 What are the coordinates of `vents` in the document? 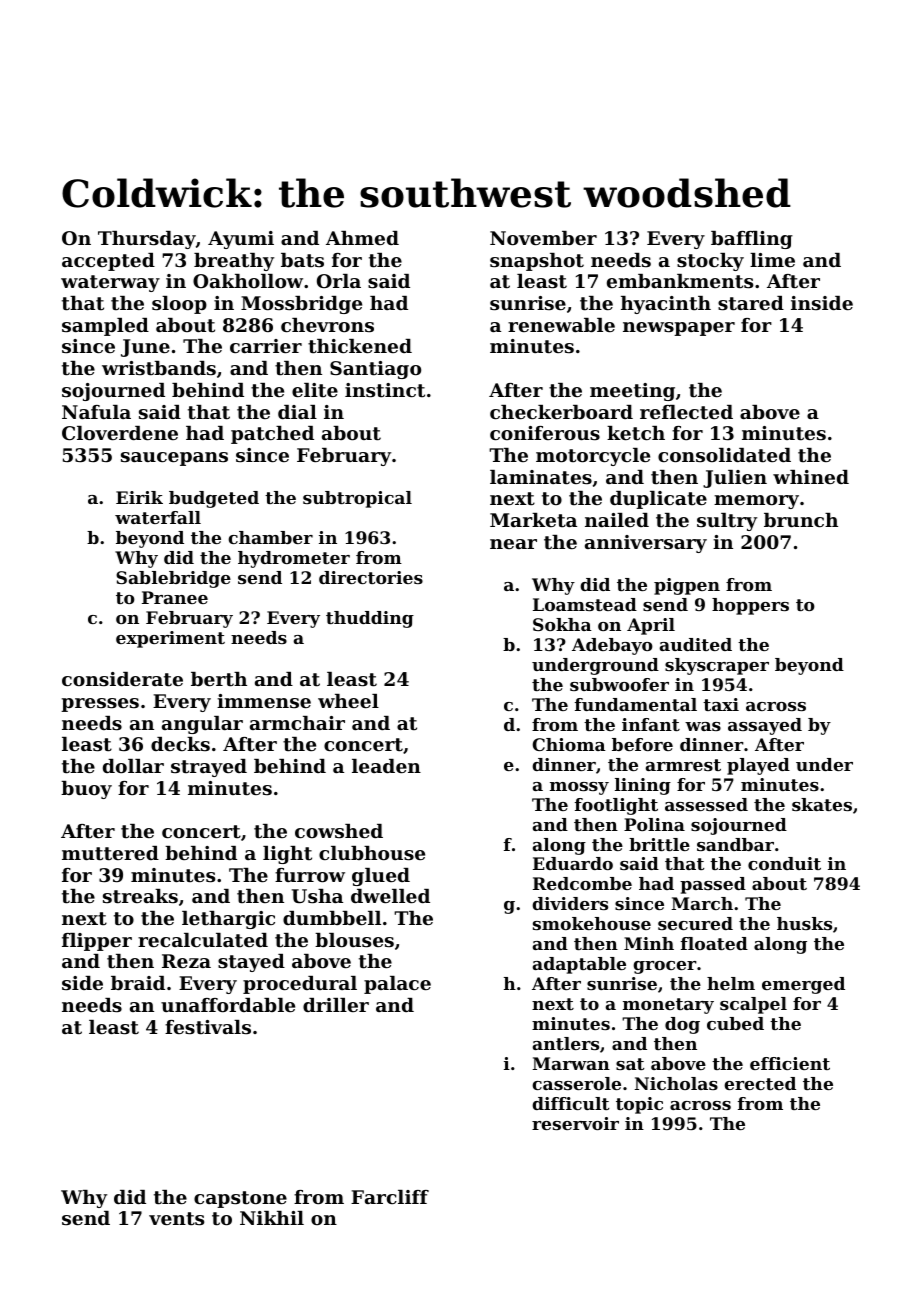 It's located at (176, 1219).
